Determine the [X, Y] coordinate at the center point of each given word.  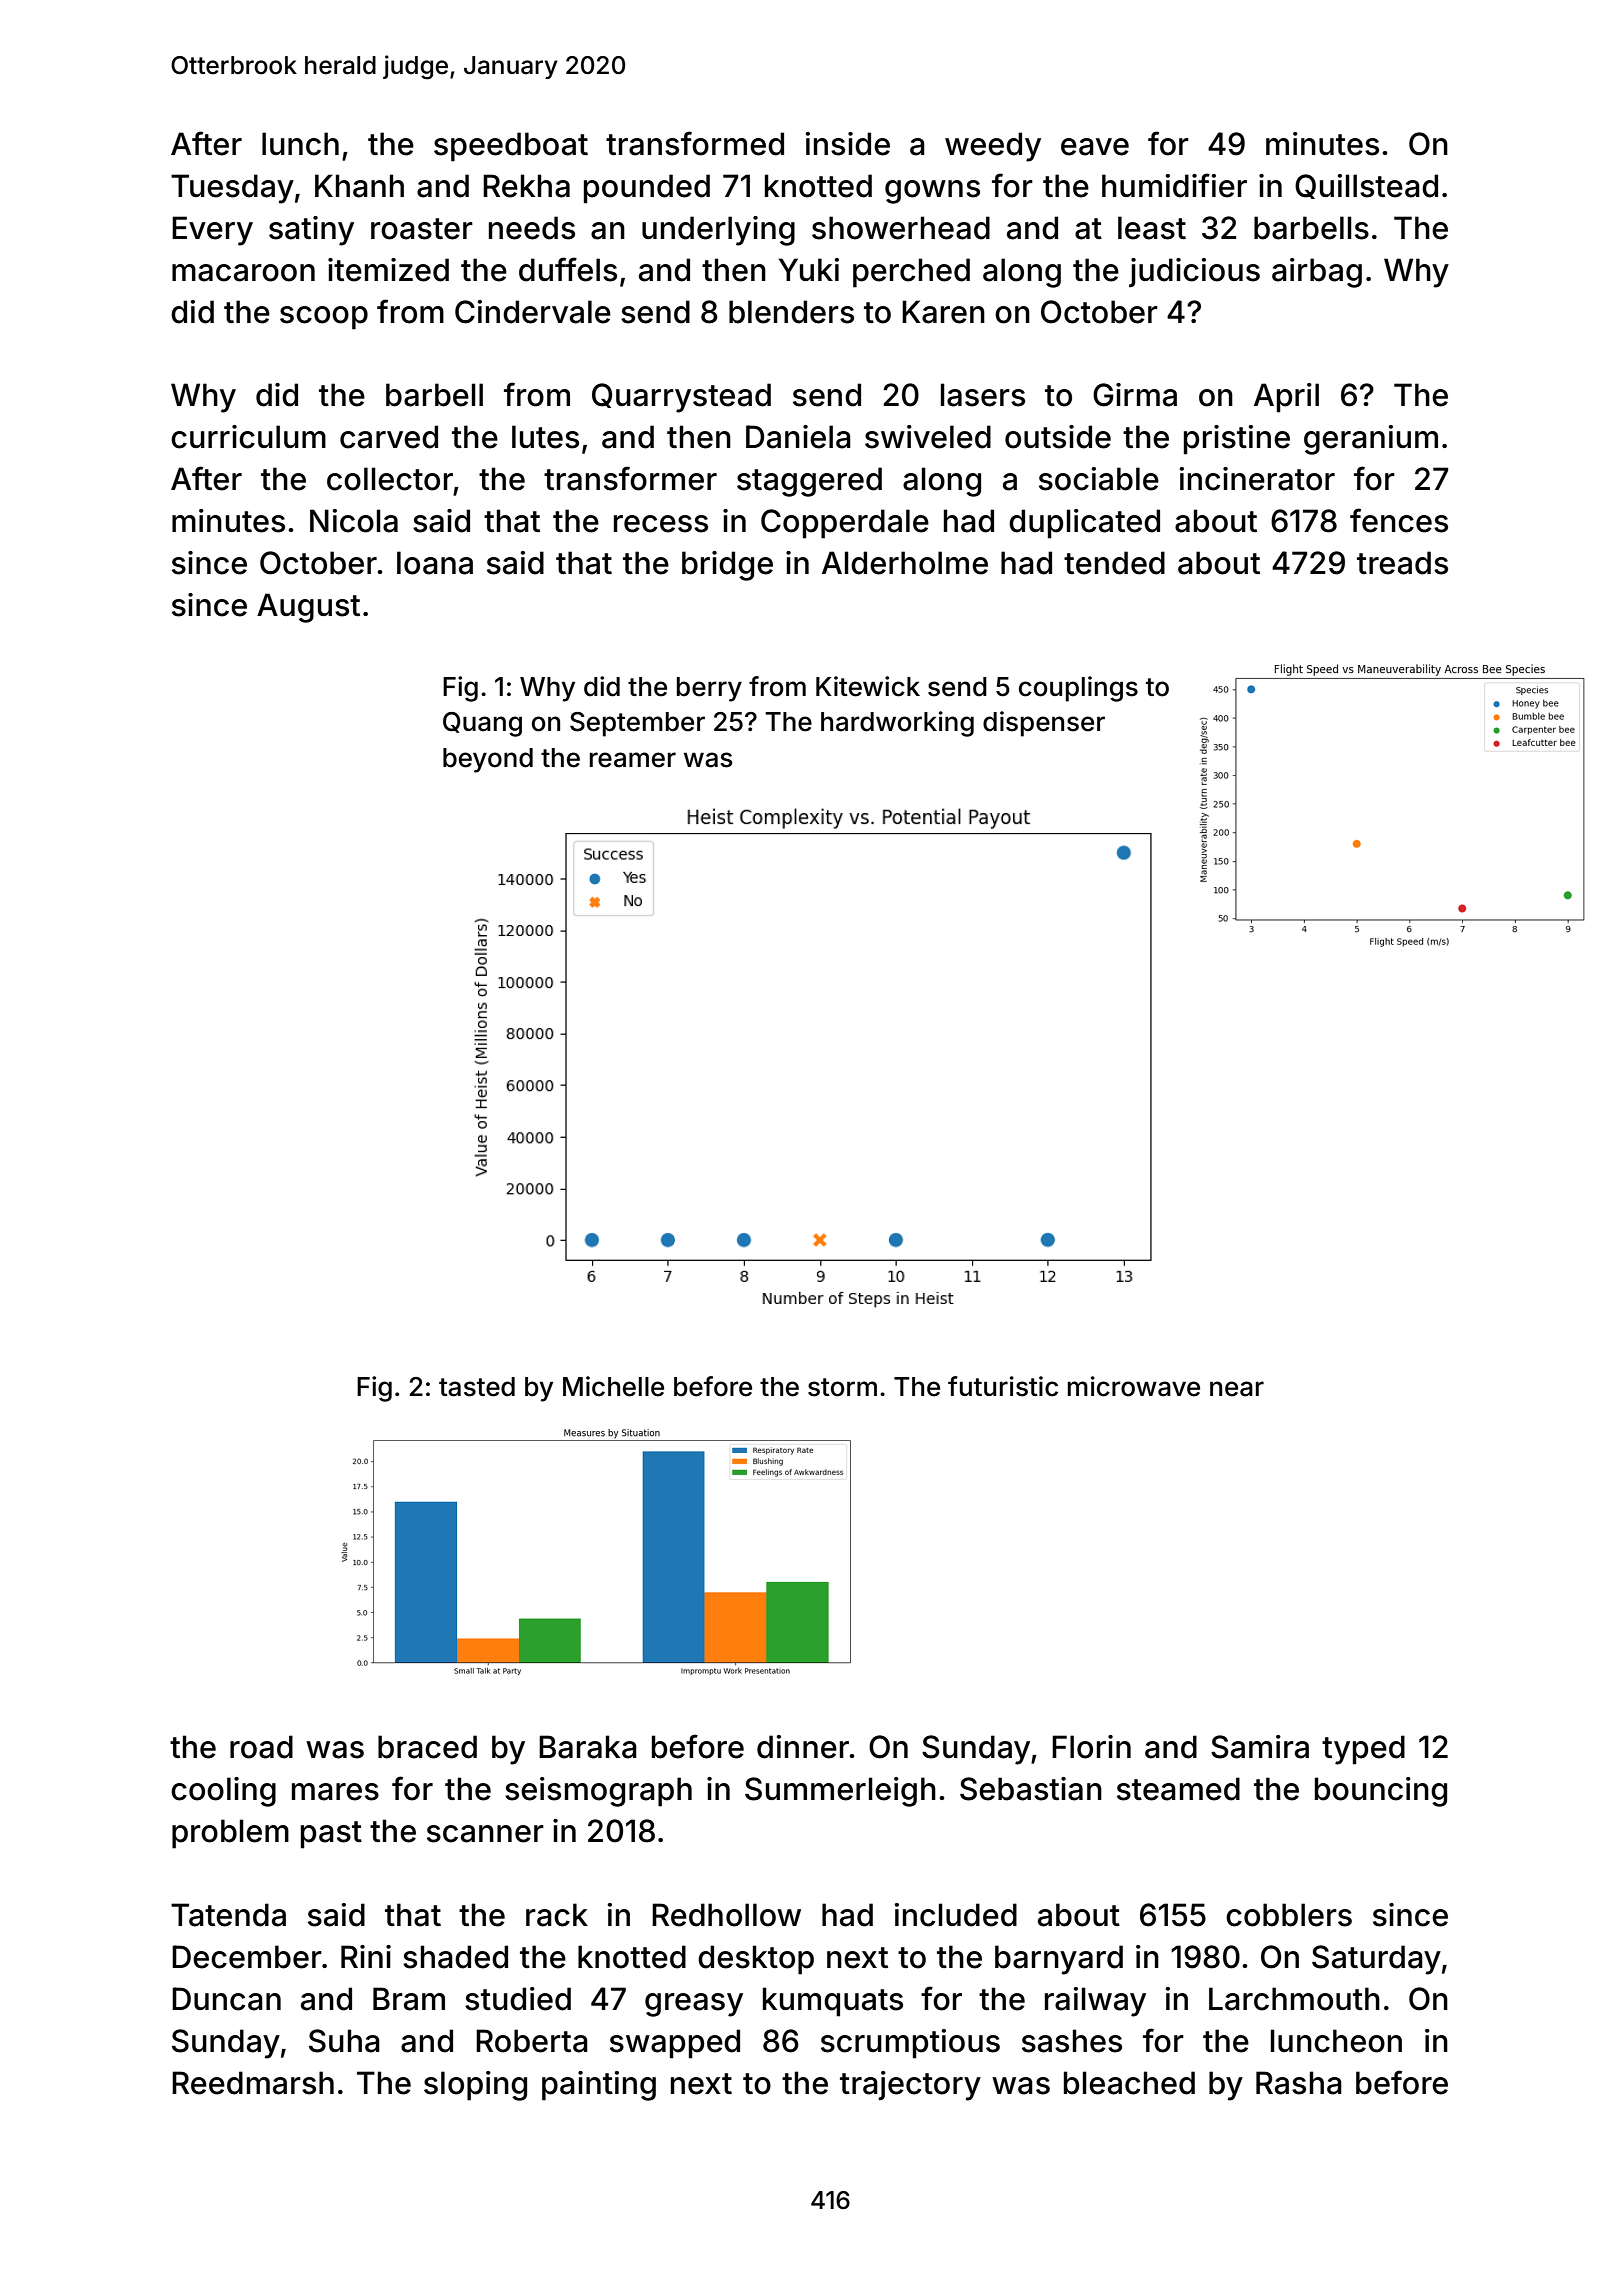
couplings [1078, 689]
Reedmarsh [253, 2083]
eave [1095, 147]
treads [1402, 563]
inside [848, 144]
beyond [488, 760]
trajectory [910, 2086]
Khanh [359, 186]
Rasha [1299, 2083]
